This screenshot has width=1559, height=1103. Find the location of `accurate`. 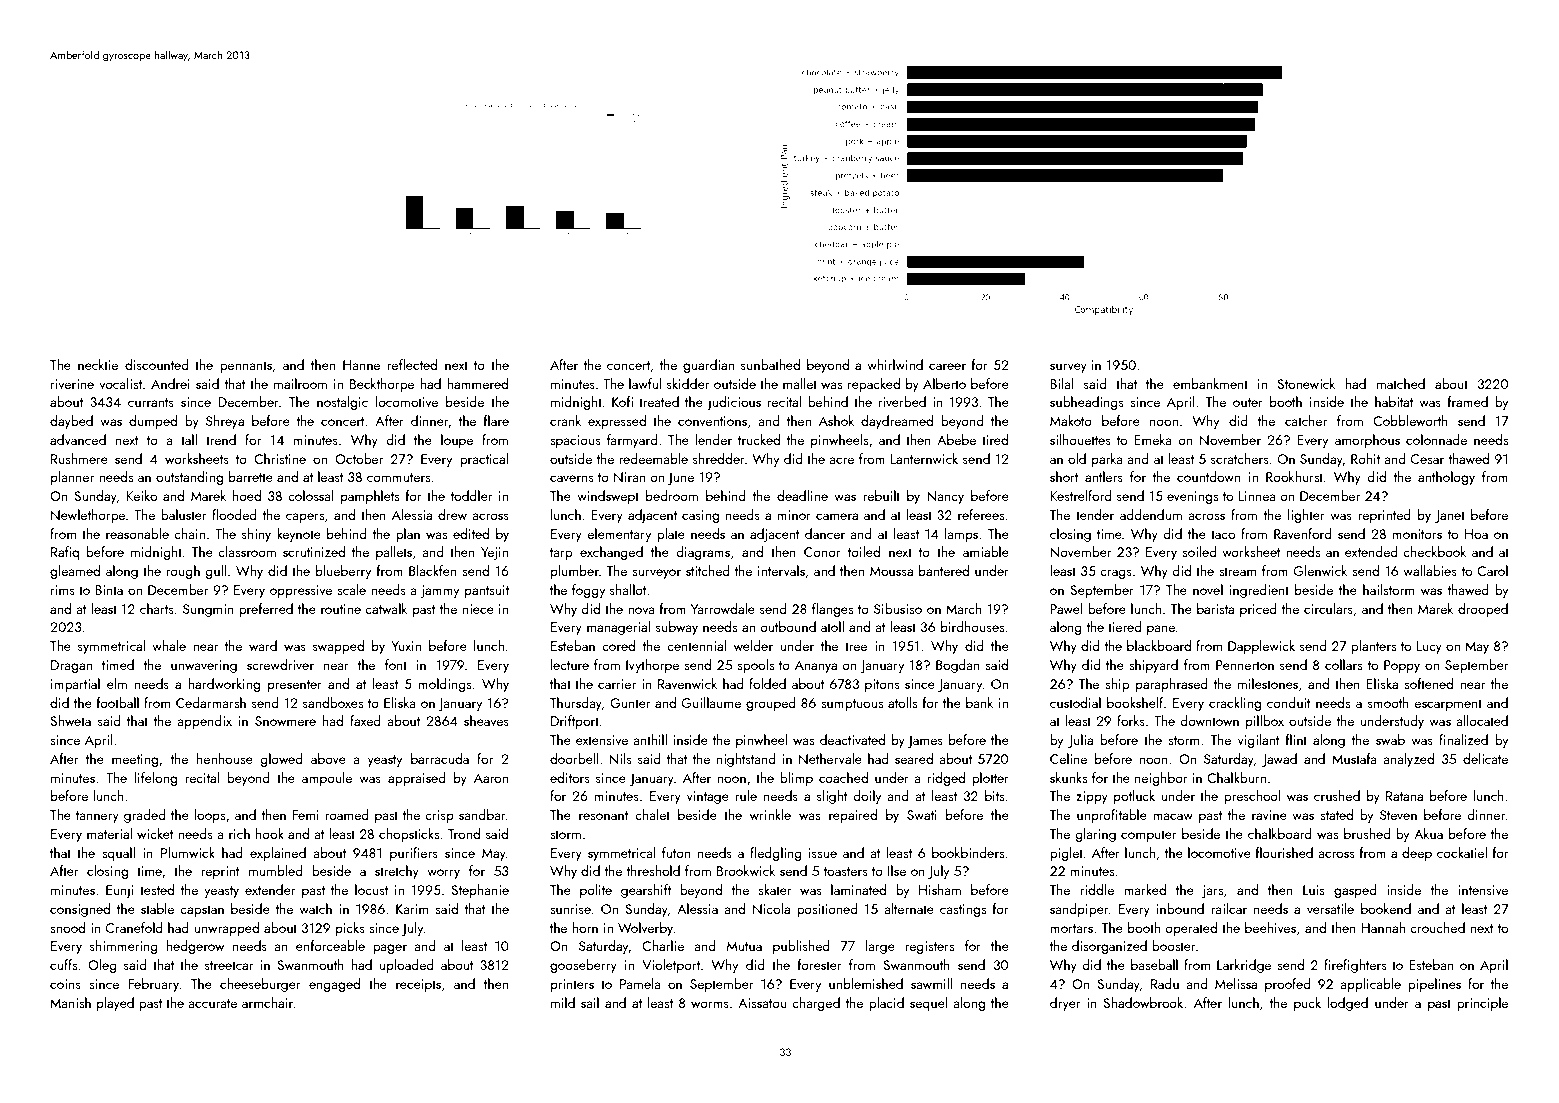

accurate is located at coordinates (212, 1003).
